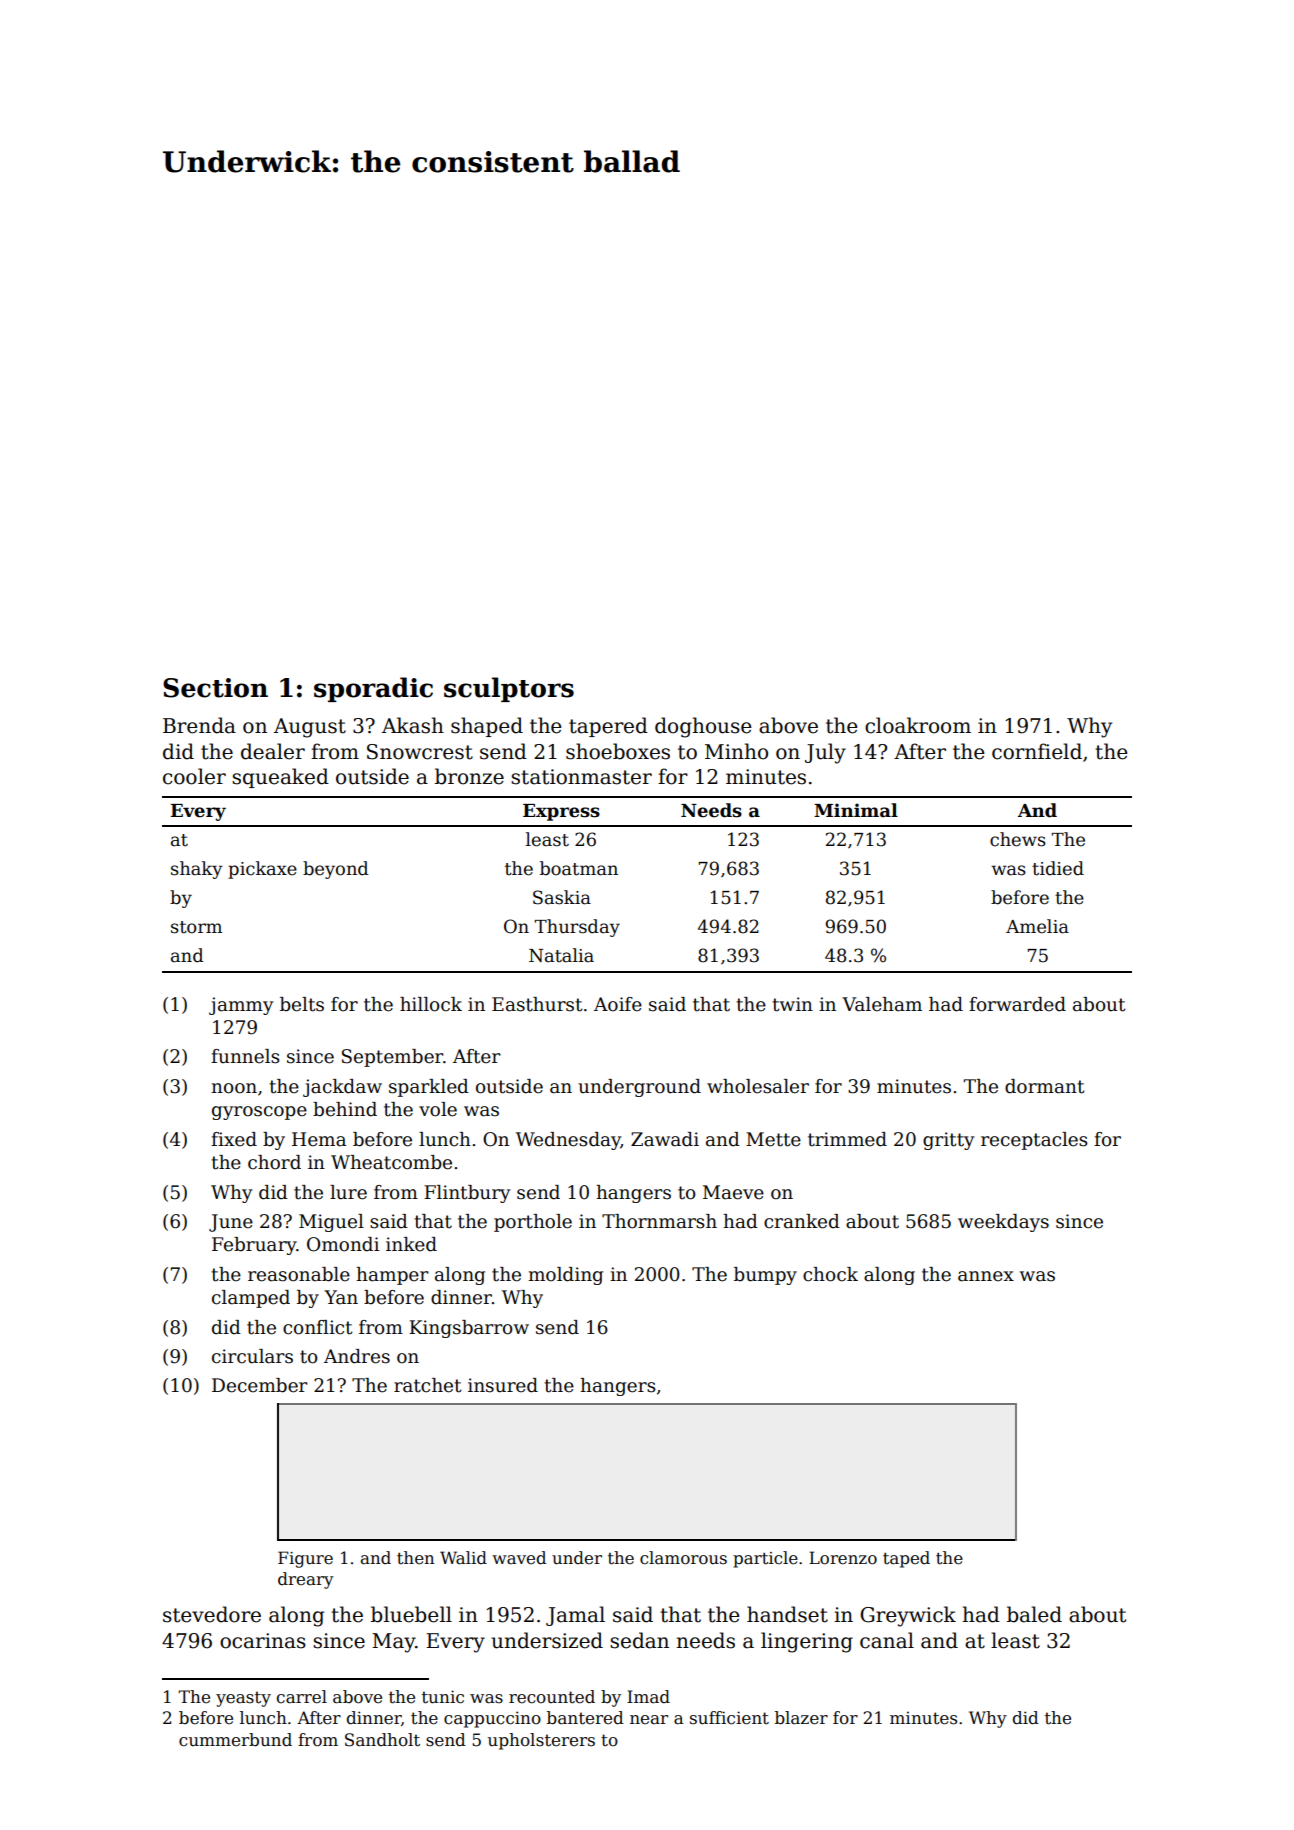 Image resolution: width=1294 pixels, height=1830 pixels. What do you see at coordinates (765, 1559) in the page?
I see `particle` at bounding box center [765, 1559].
